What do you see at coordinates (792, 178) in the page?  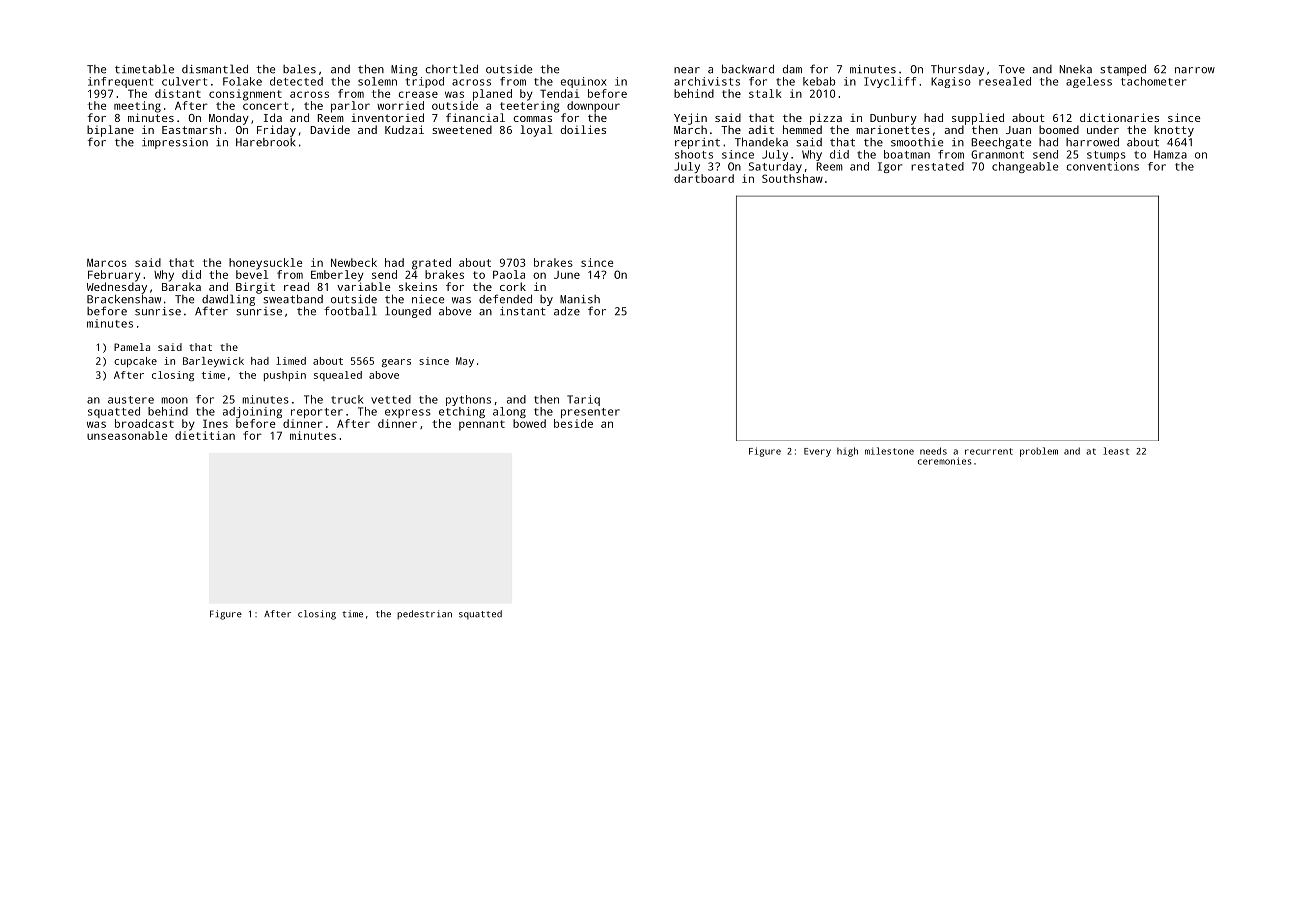 I see `Southshaw` at bounding box center [792, 178].
